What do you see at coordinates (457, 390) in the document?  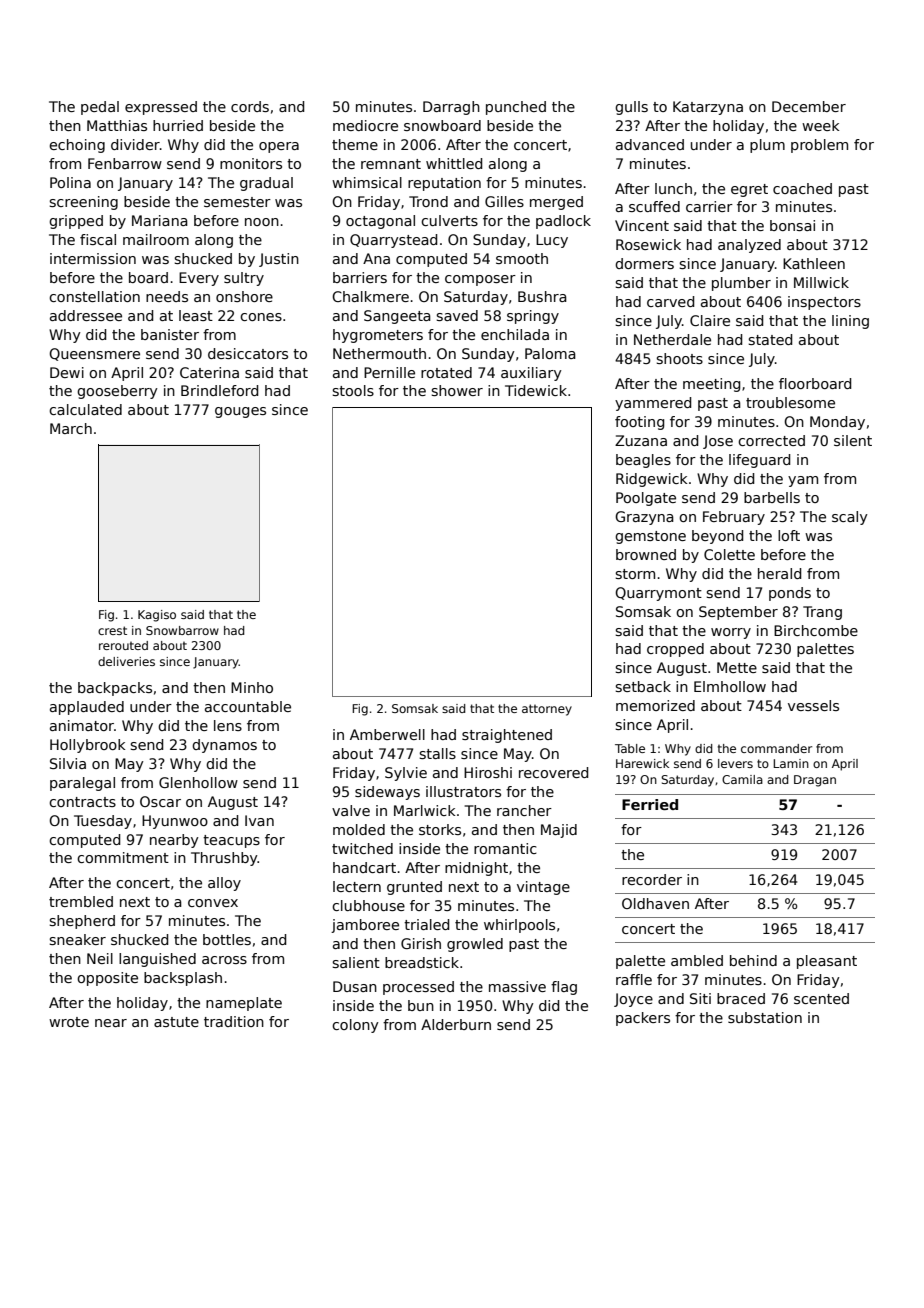 I see `shower` at bounding box center [457, 390].
